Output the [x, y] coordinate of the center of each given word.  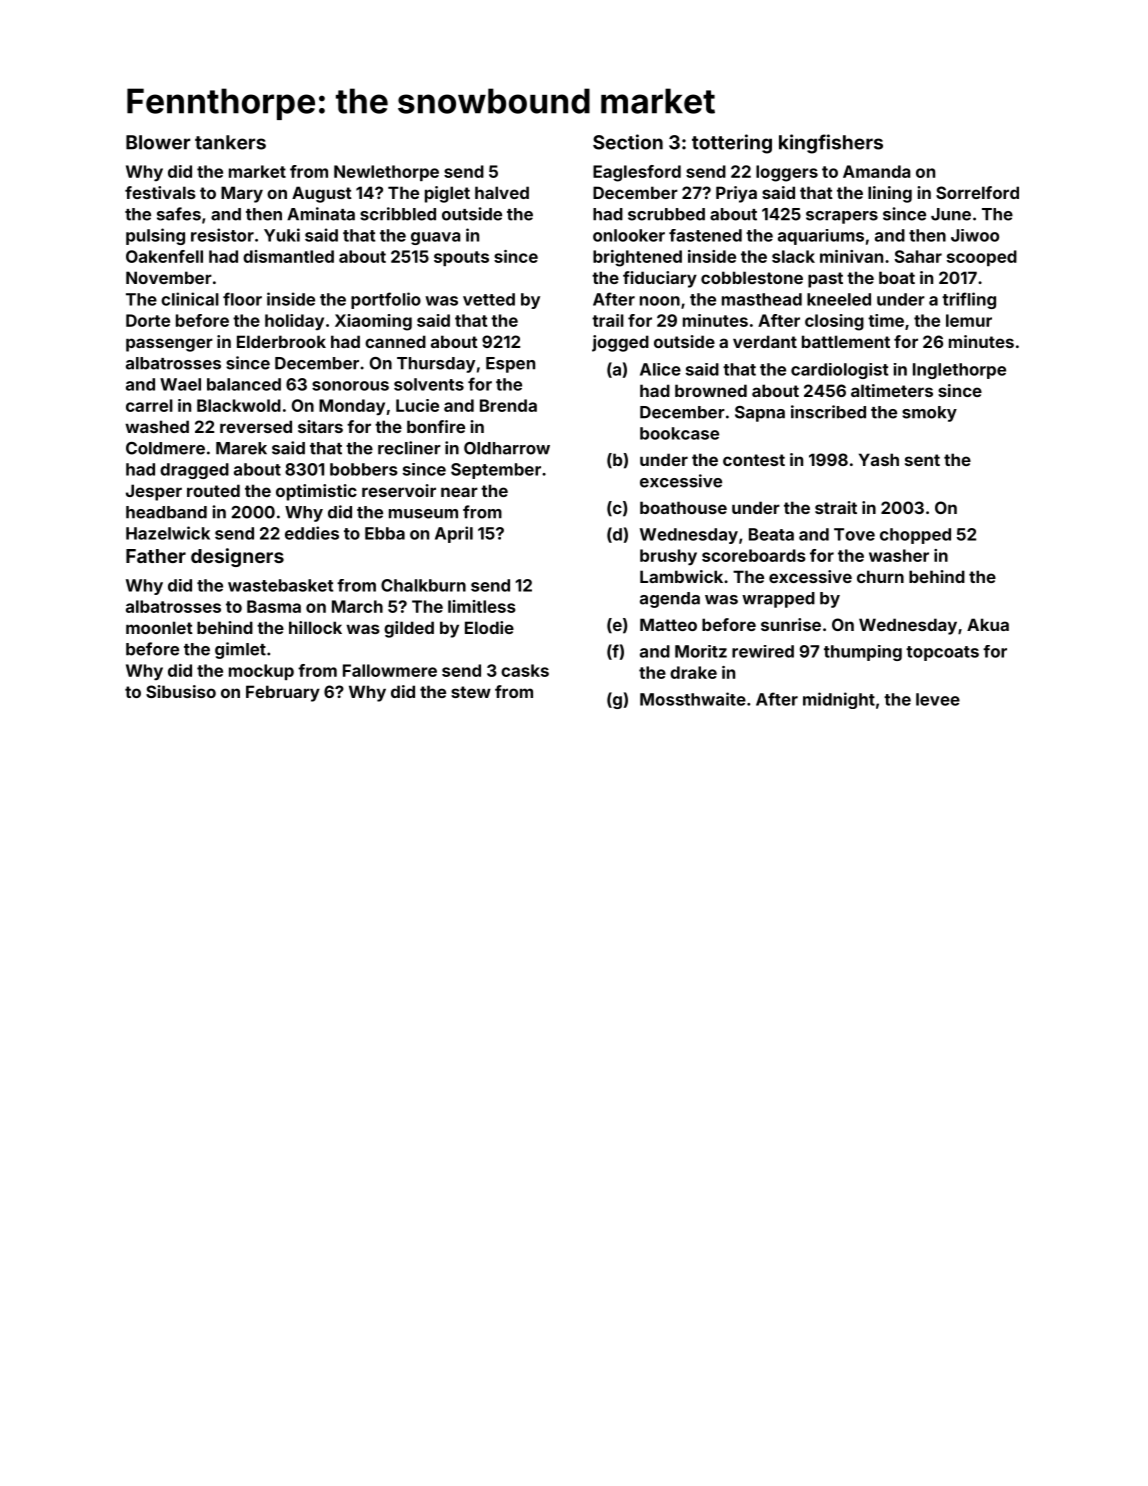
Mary [242, 194]
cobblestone [752, 277]
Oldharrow [507, 448]
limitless [482, 606]
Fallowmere [390, 670]
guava [436, 238]
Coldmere [165, 448]
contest [754, 460]
